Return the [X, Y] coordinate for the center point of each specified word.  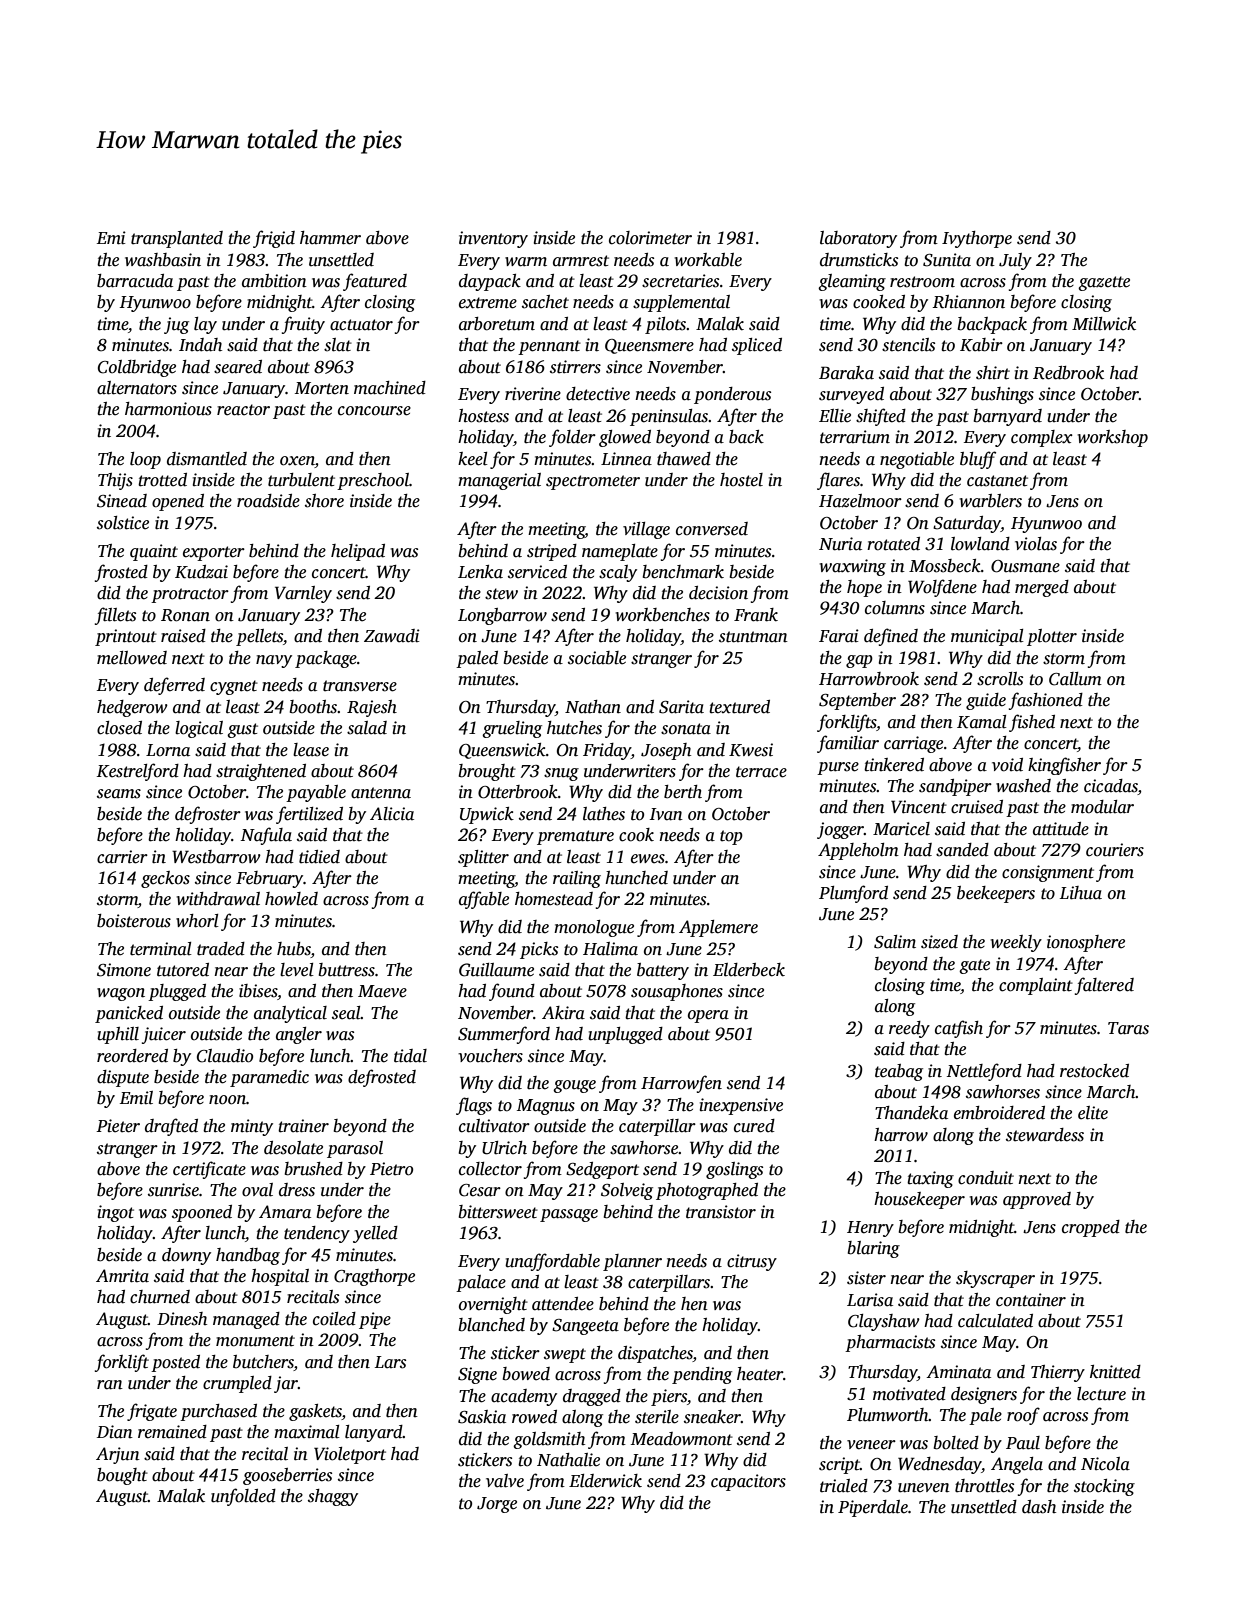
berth [683, 792]
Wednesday [940, 1465]
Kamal [982, 722]
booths [313, 707]
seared [238, 367]
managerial [499, 481]
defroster [208, 815]
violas [1036, 544]
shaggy [333, 1497]
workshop [1112, 438]
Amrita [122, 1276]
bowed [526, 1374]
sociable [597, 658]
